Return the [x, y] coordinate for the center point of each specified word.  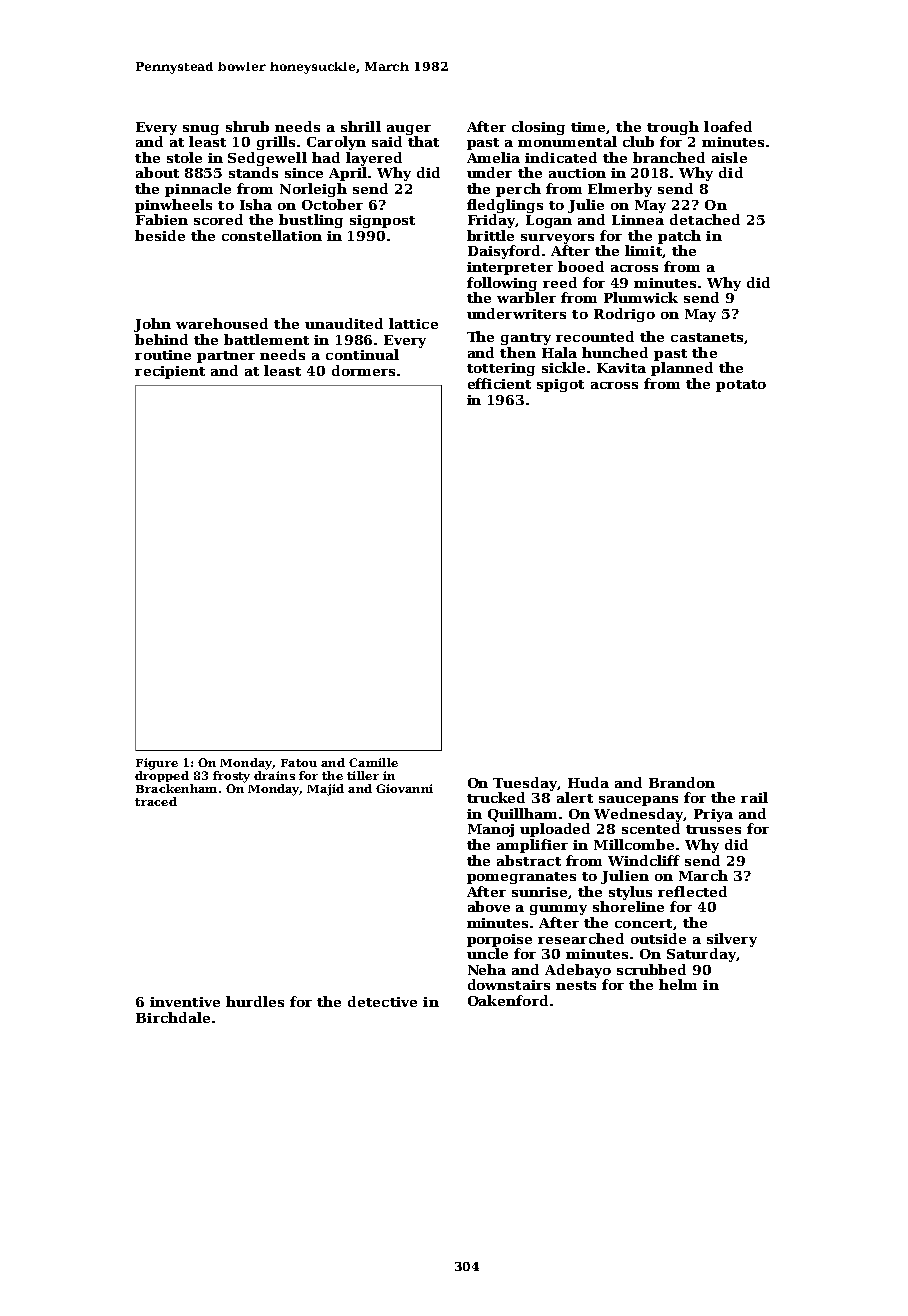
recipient [170, 372]
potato [741, 386]
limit [643, 250]
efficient [499, 383]
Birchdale [173, 1017]
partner [226, 357]
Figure [157, 764]
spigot [560, 385]
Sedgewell [267, 159]
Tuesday [525, 784]
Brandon [682, 782]
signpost [382, 221]
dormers [363, 370]
